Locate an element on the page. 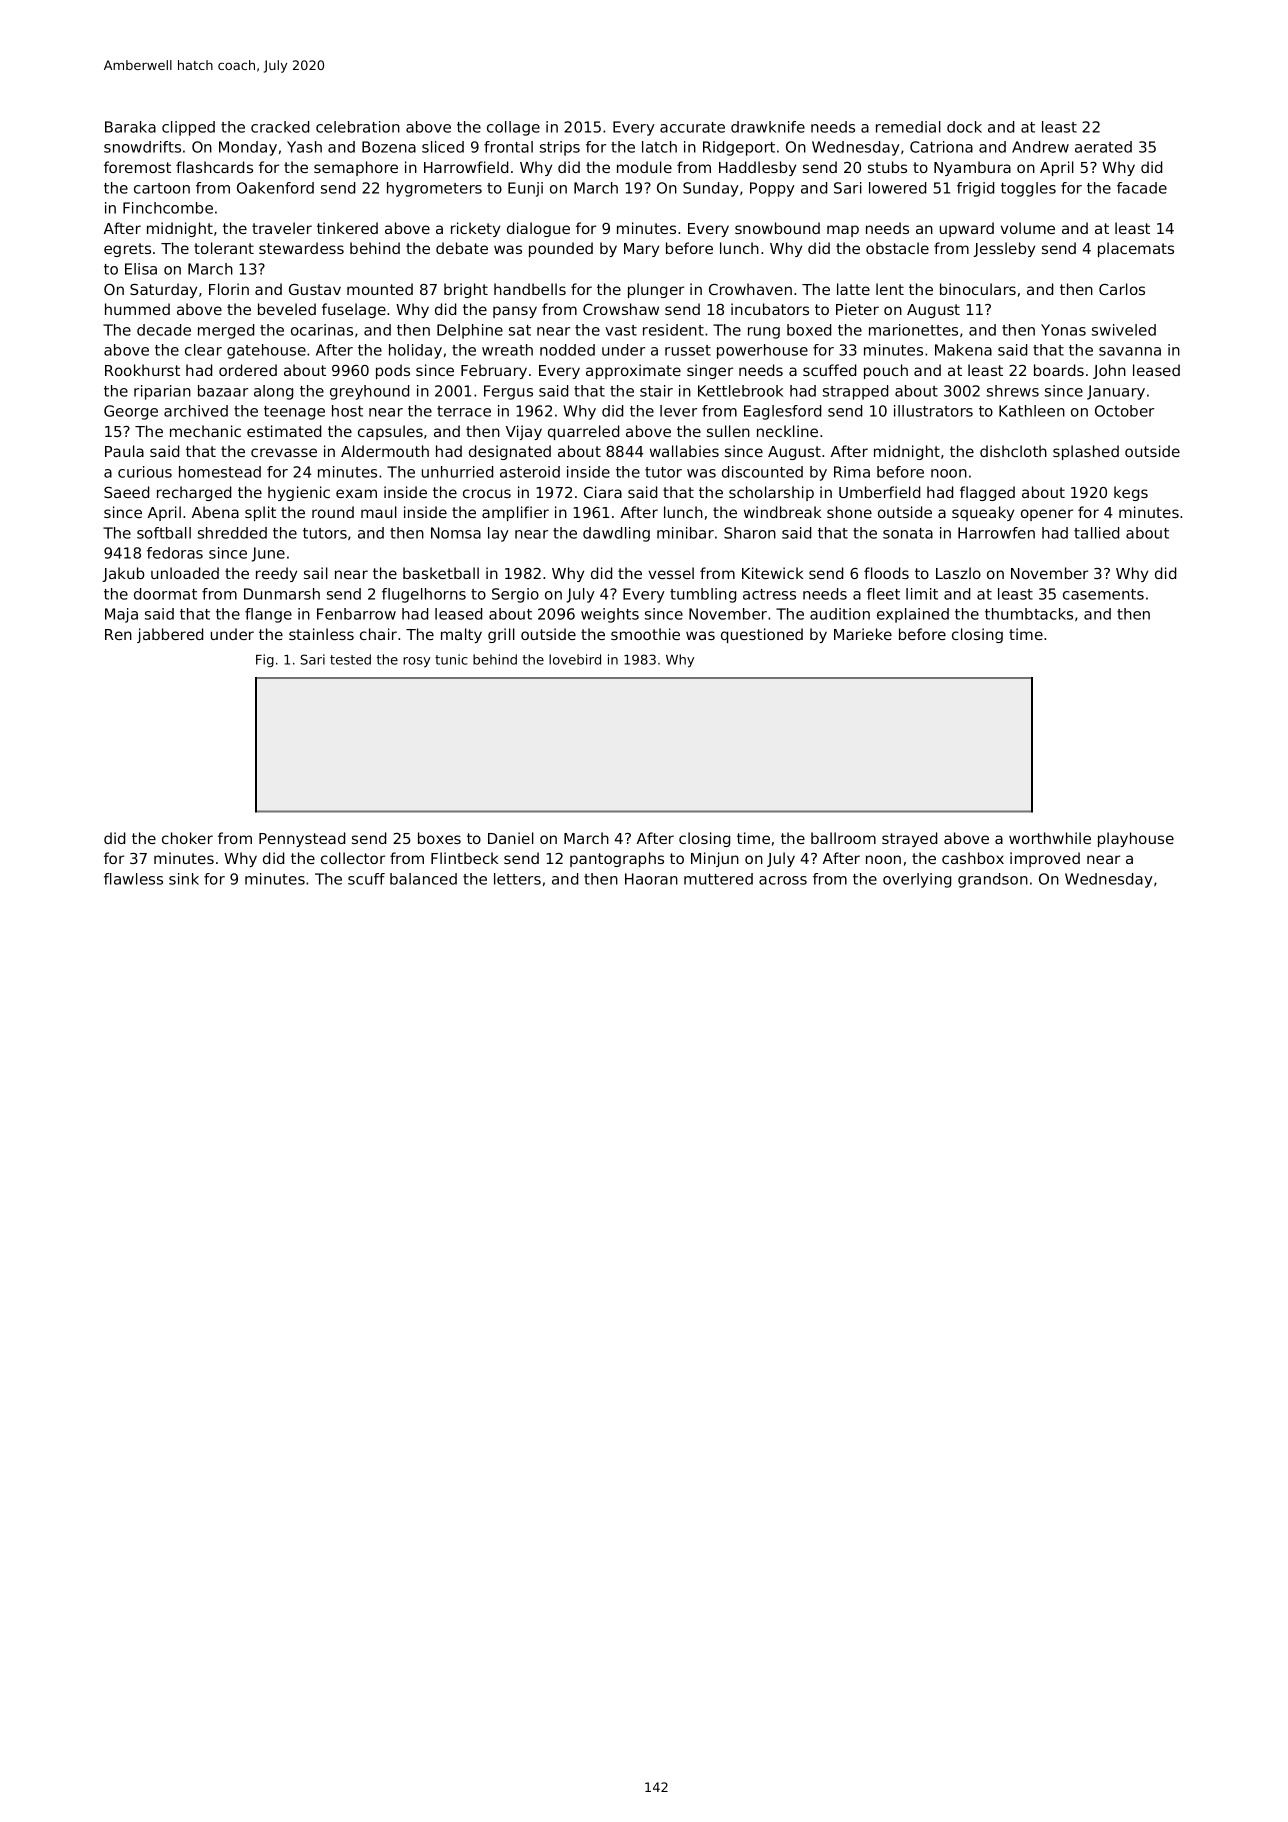 This image has height=1822, width=1288. casements is located at coordinates (1103, 594).
